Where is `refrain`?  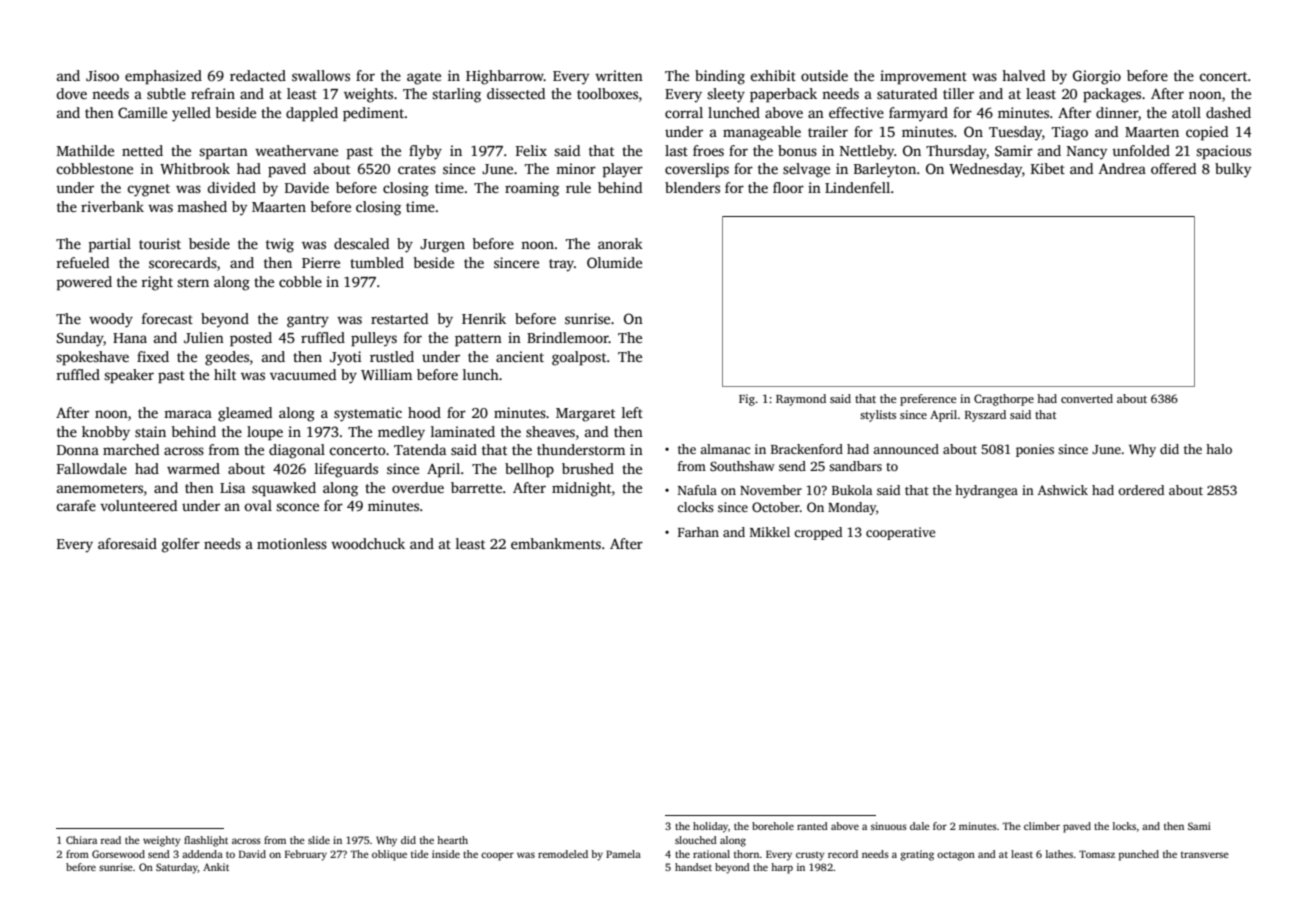 refrain is located at coordinates (213, 93).
